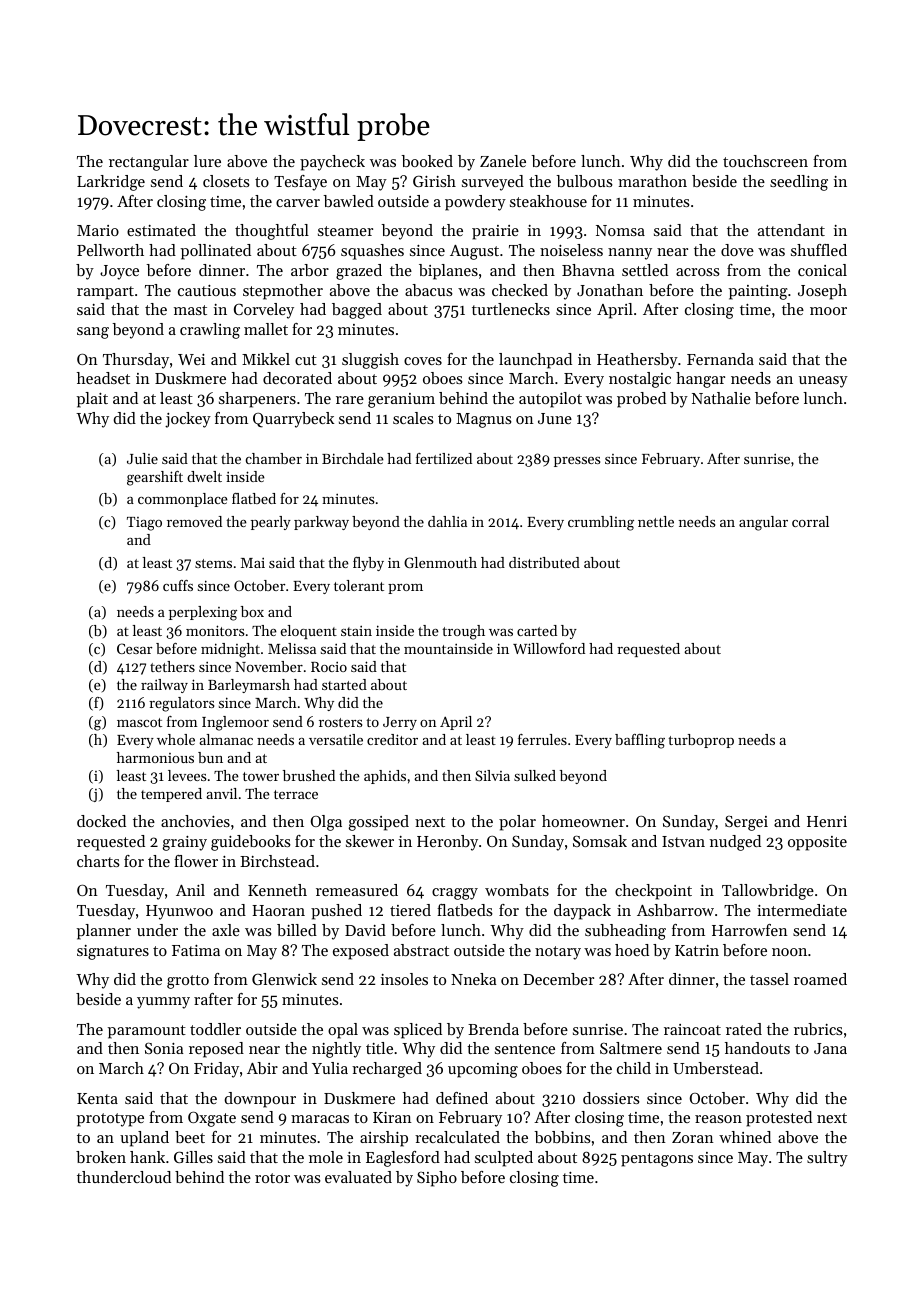  Describe the element at coordinates (735, 843) in the screenshot. I see `nudged` at that location.
